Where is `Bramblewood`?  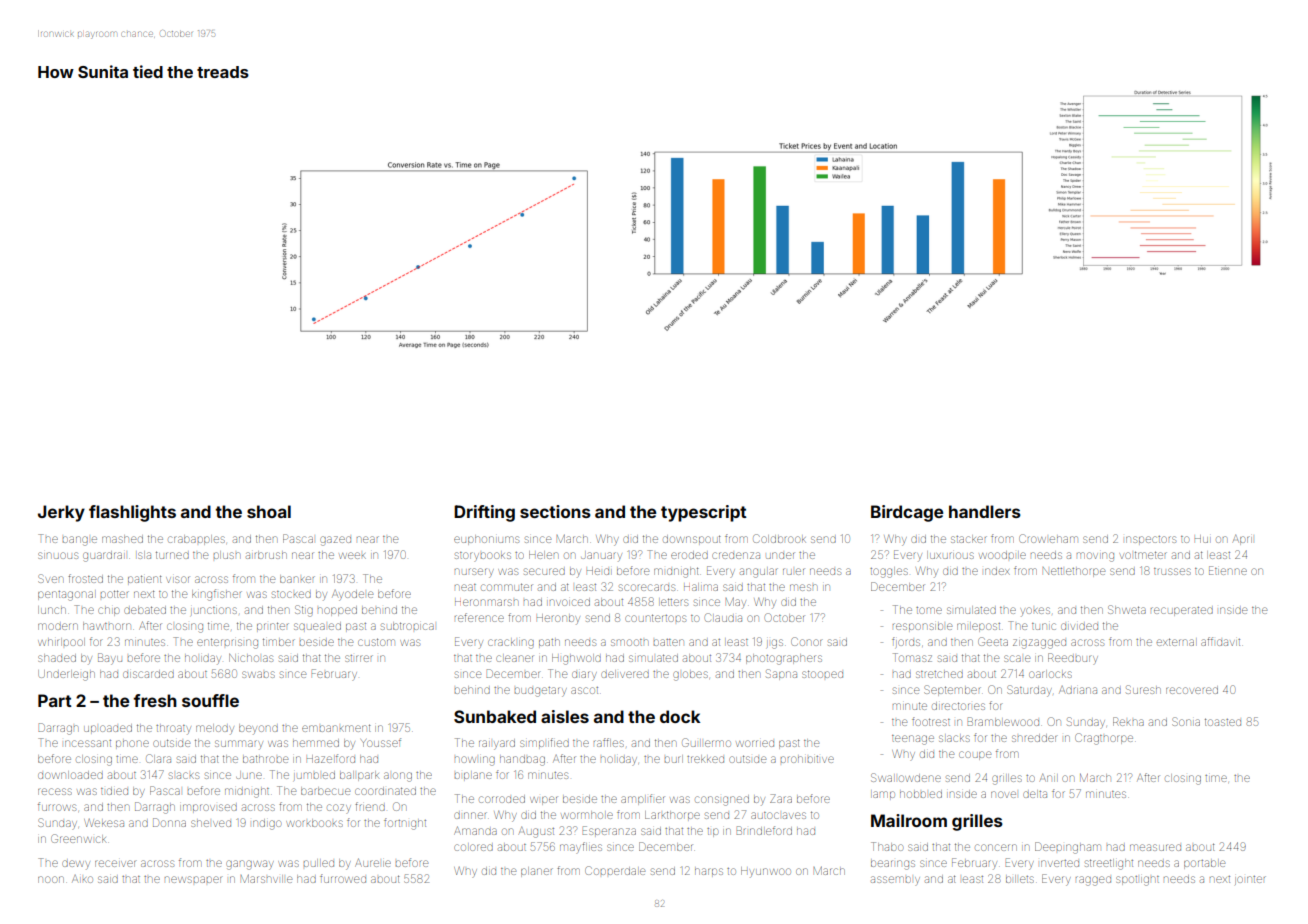 Bramblewood is located at coordinates (1003, 721).
